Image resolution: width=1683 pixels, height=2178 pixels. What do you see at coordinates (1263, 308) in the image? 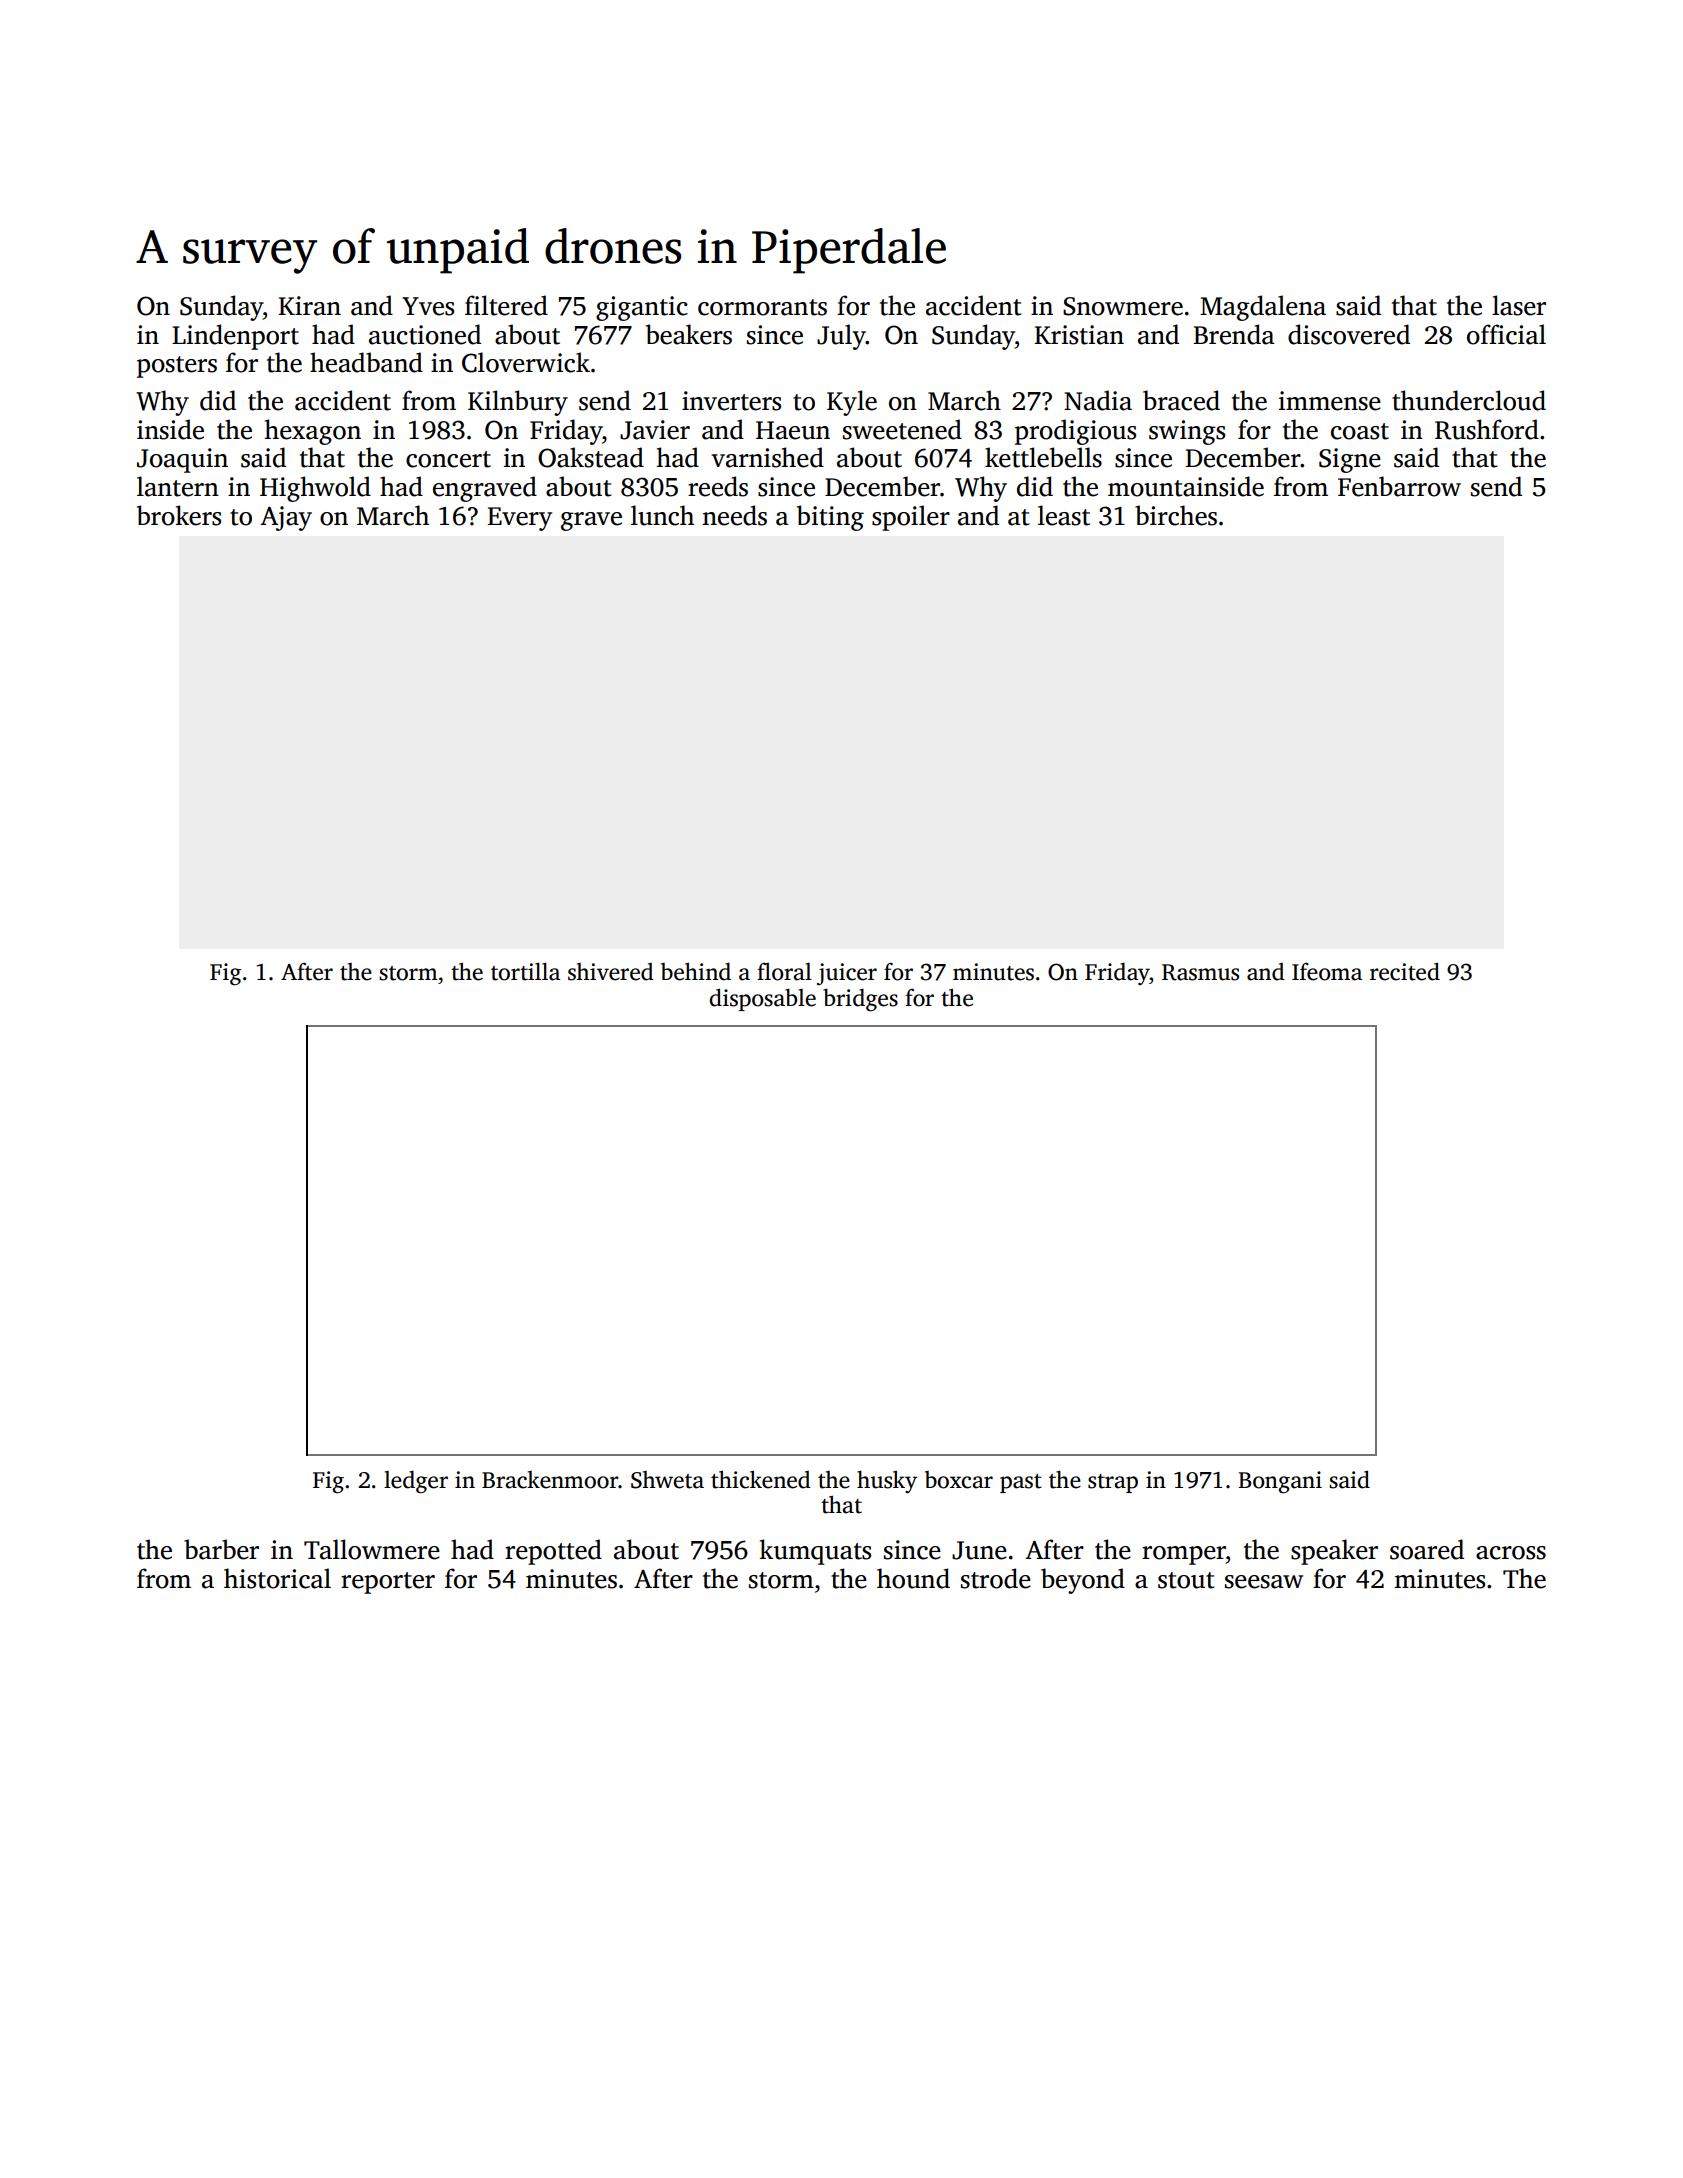
I see `Magdalena` at bounding box center [1263, 308].
